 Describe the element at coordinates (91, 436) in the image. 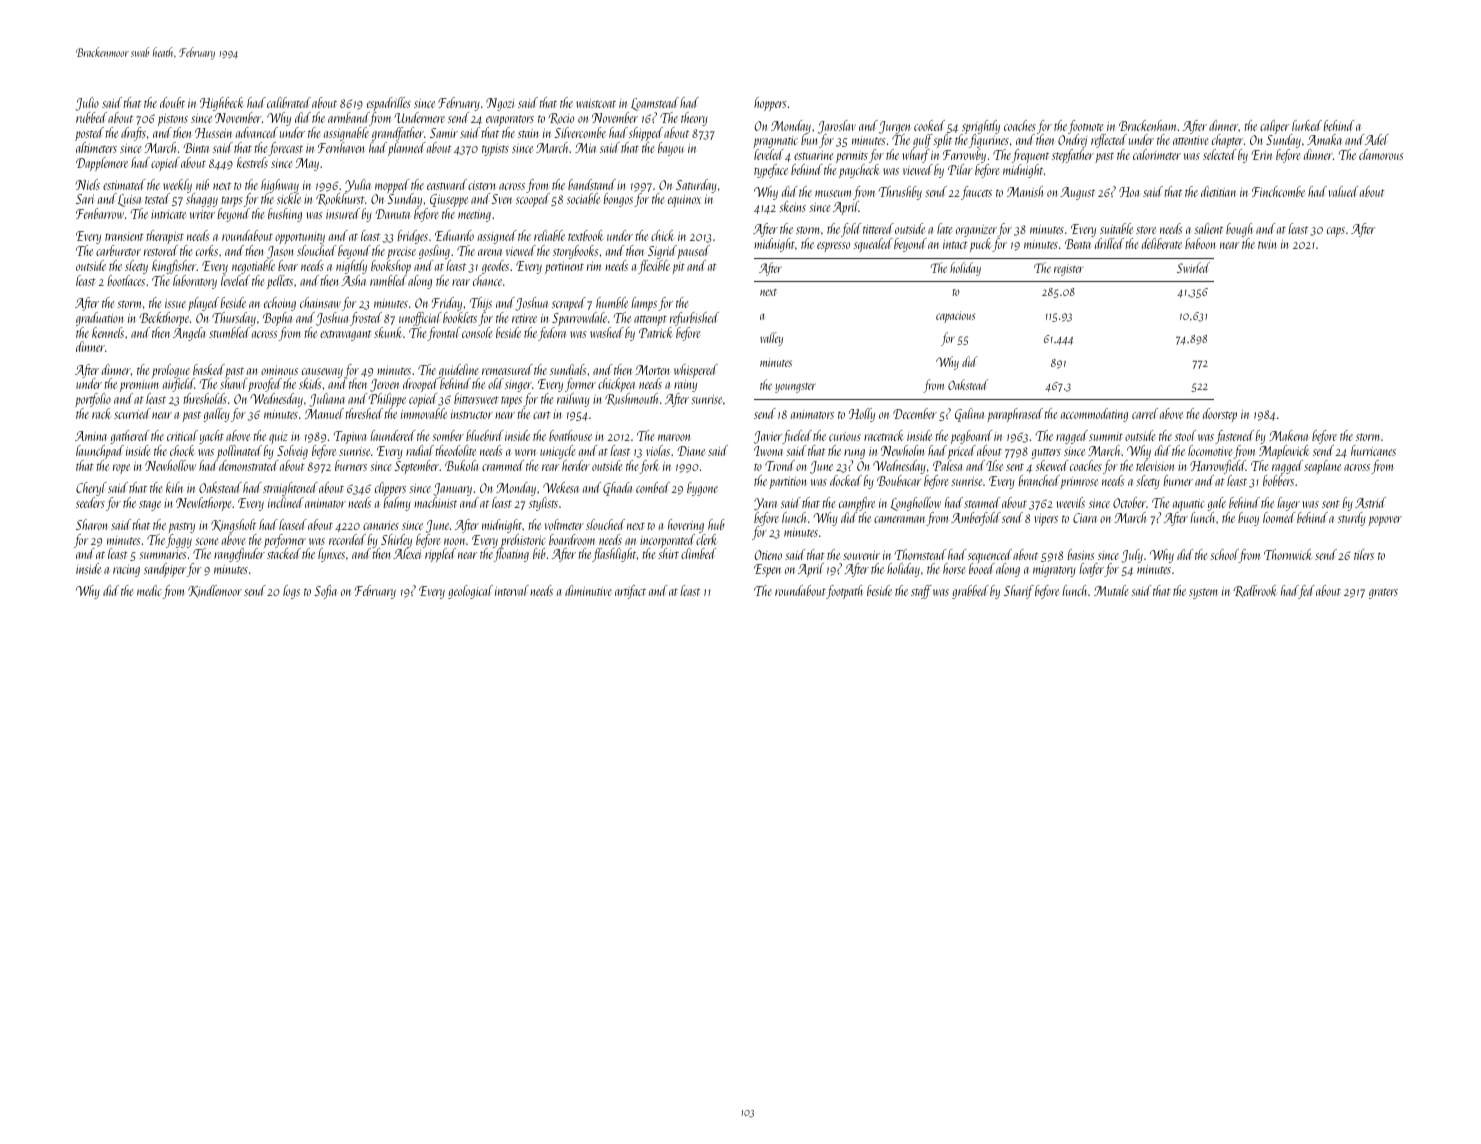

I see `Amina` at that location.
